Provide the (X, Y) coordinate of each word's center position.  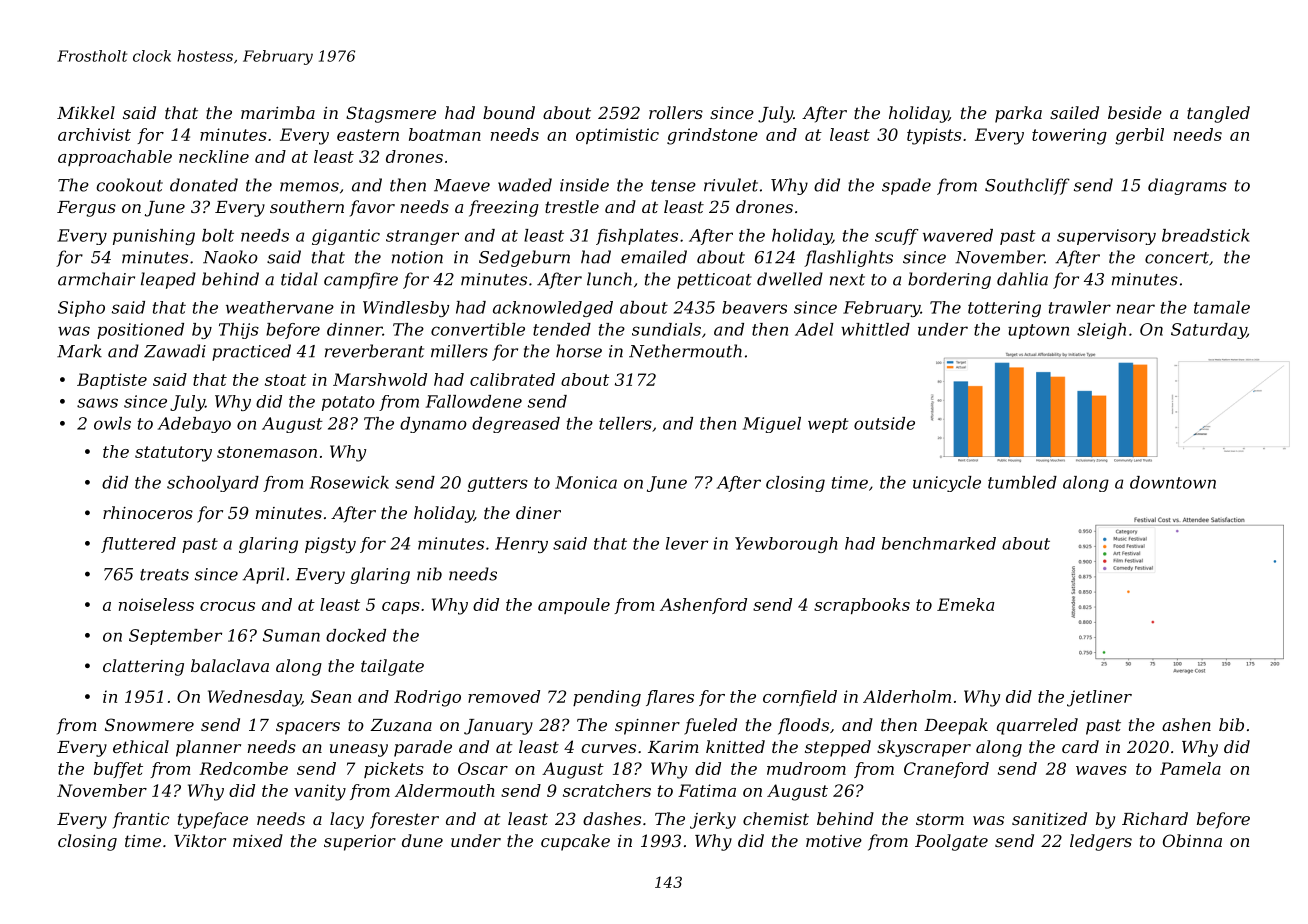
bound (509, 112)
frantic (141, 820)
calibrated (512, 379)
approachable (115, 158)
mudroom (806, 768)
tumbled (1022, 482)
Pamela (1190, 768)
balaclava (230, 665)
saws (97, 403)
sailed (1074, 112)
